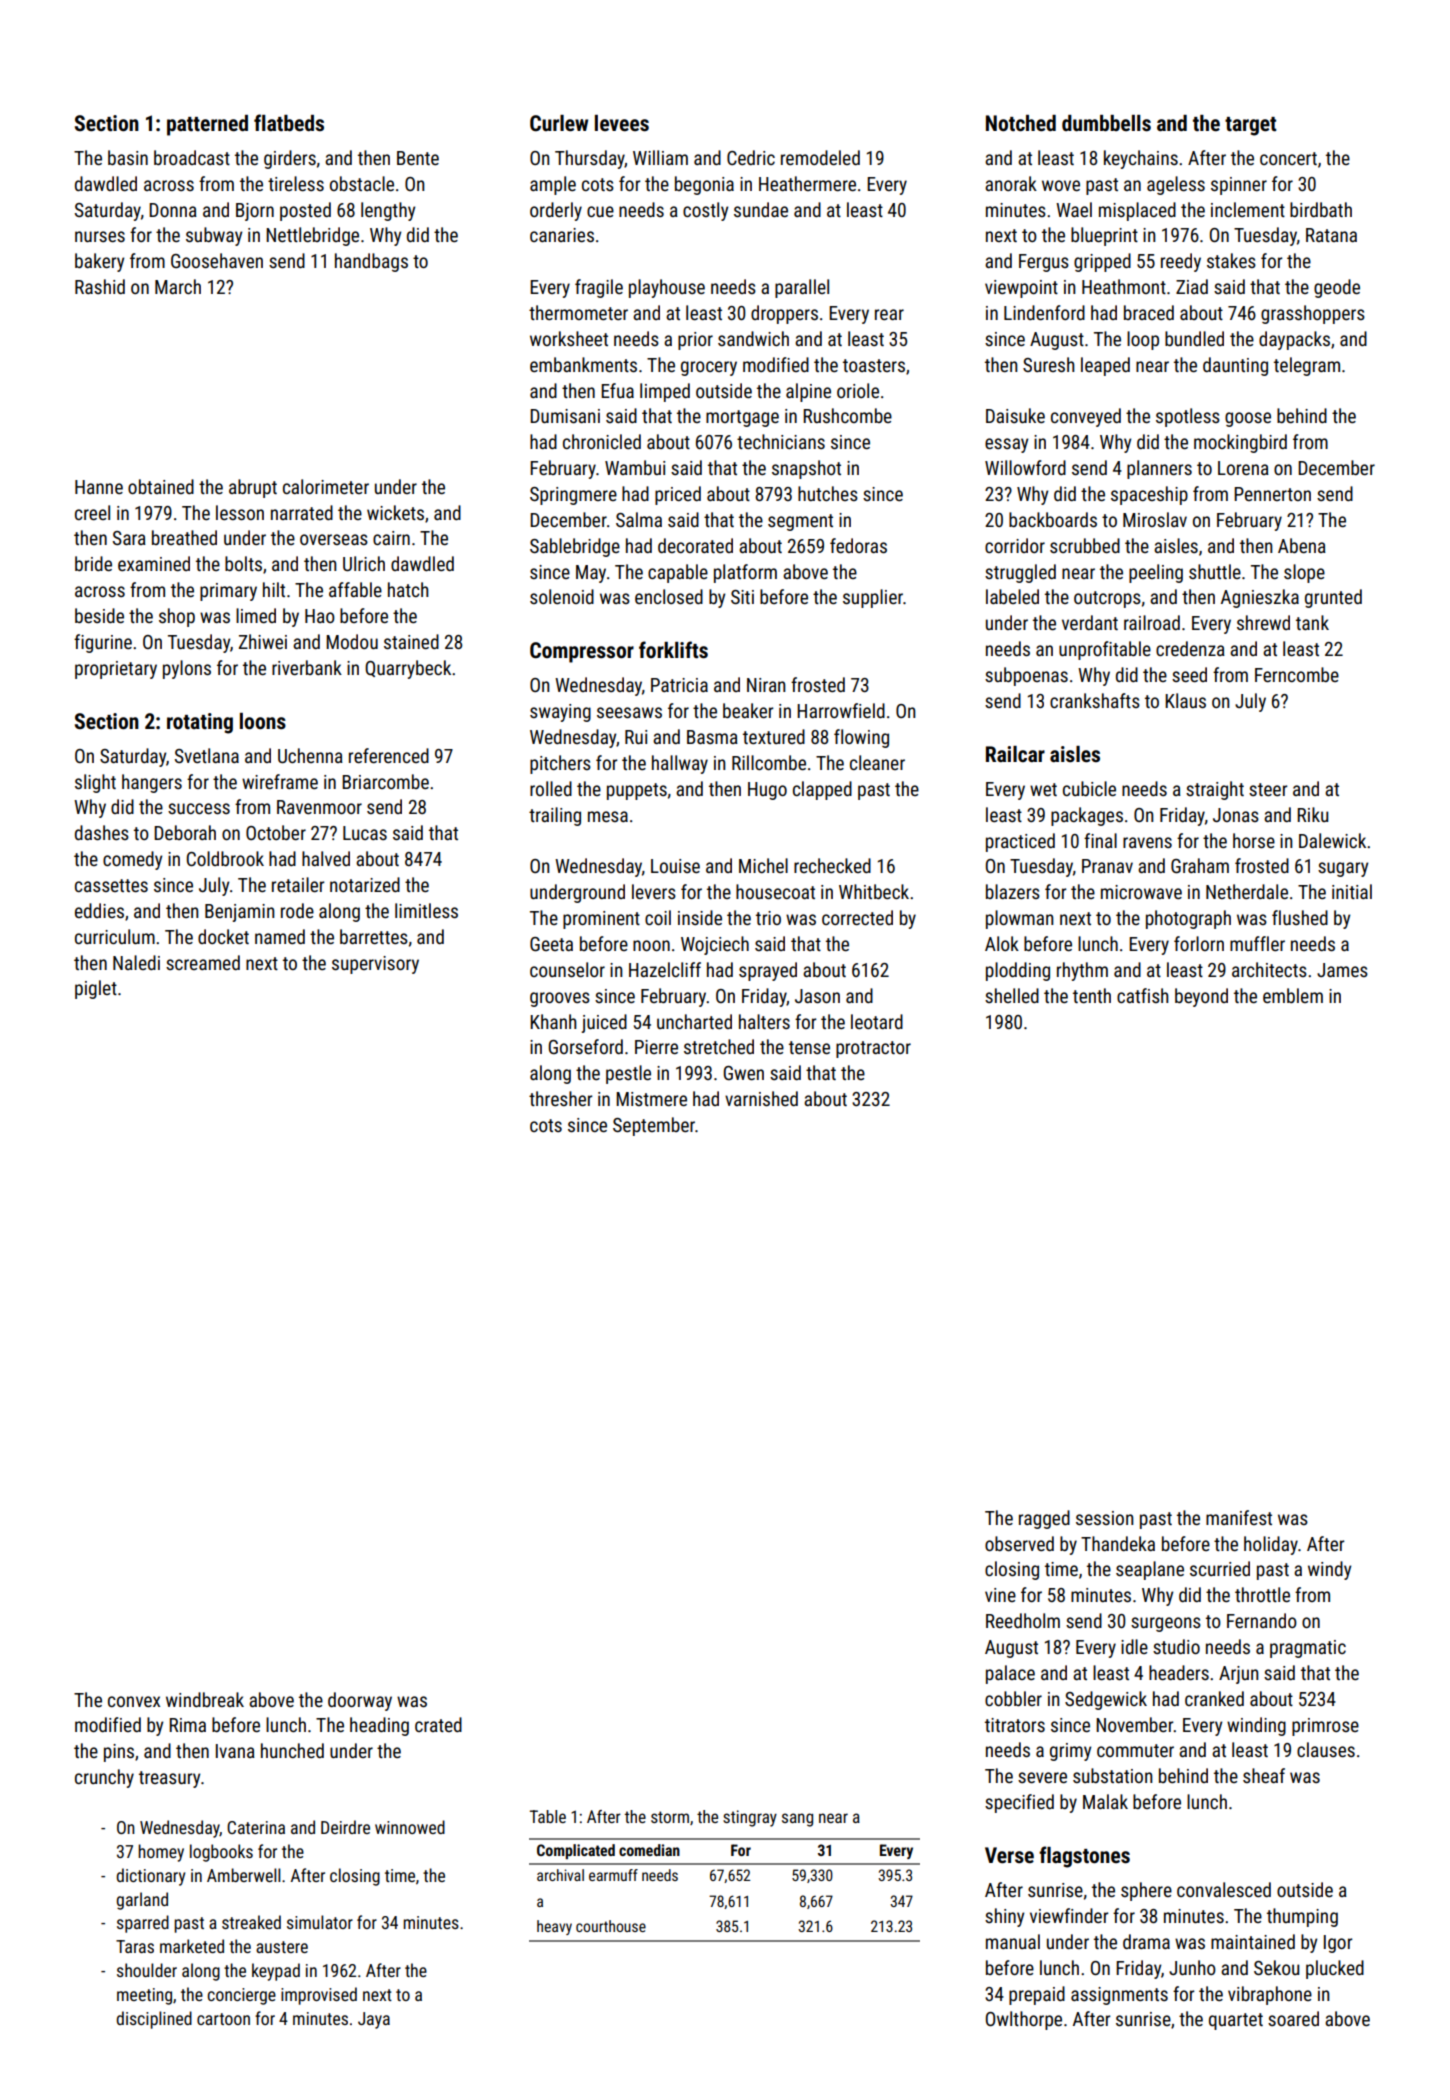  Describe the element at coordinates (797, 1820) in the screenshot. I see `sang` at that location.
